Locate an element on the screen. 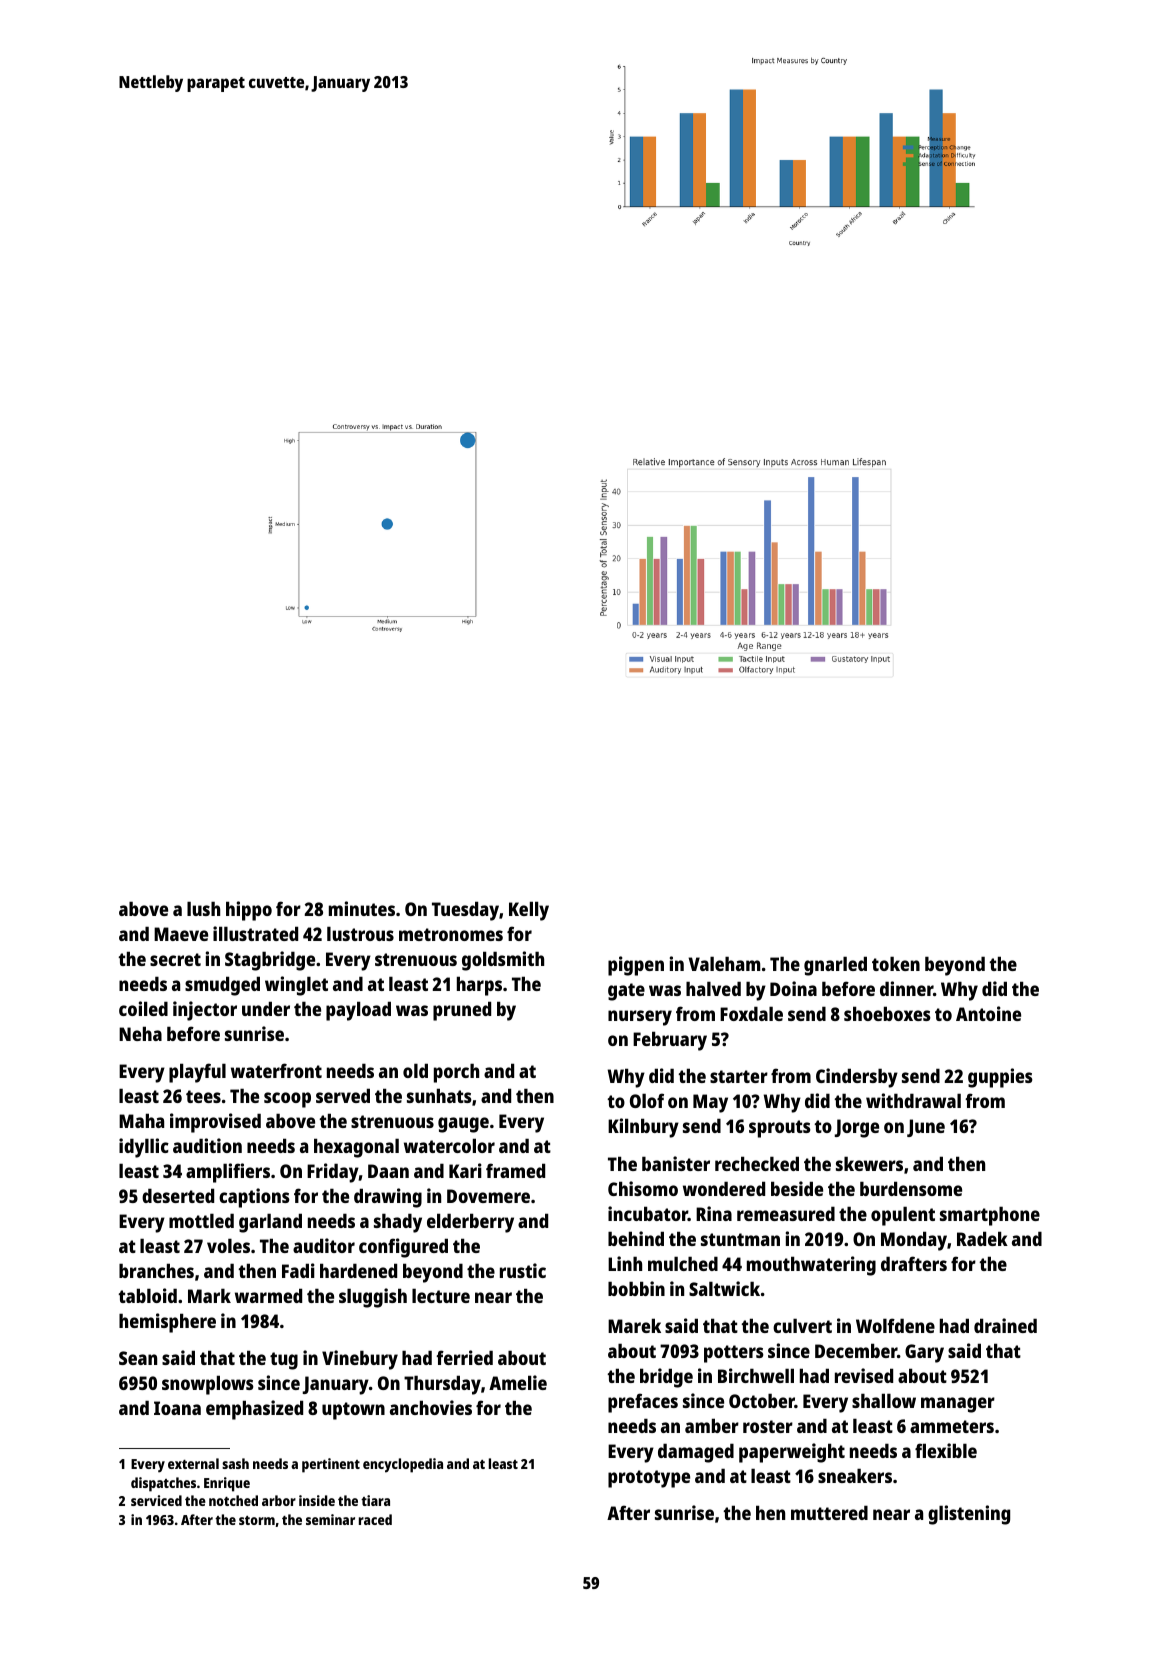  wondered is located at coordinates (724, 1188).
